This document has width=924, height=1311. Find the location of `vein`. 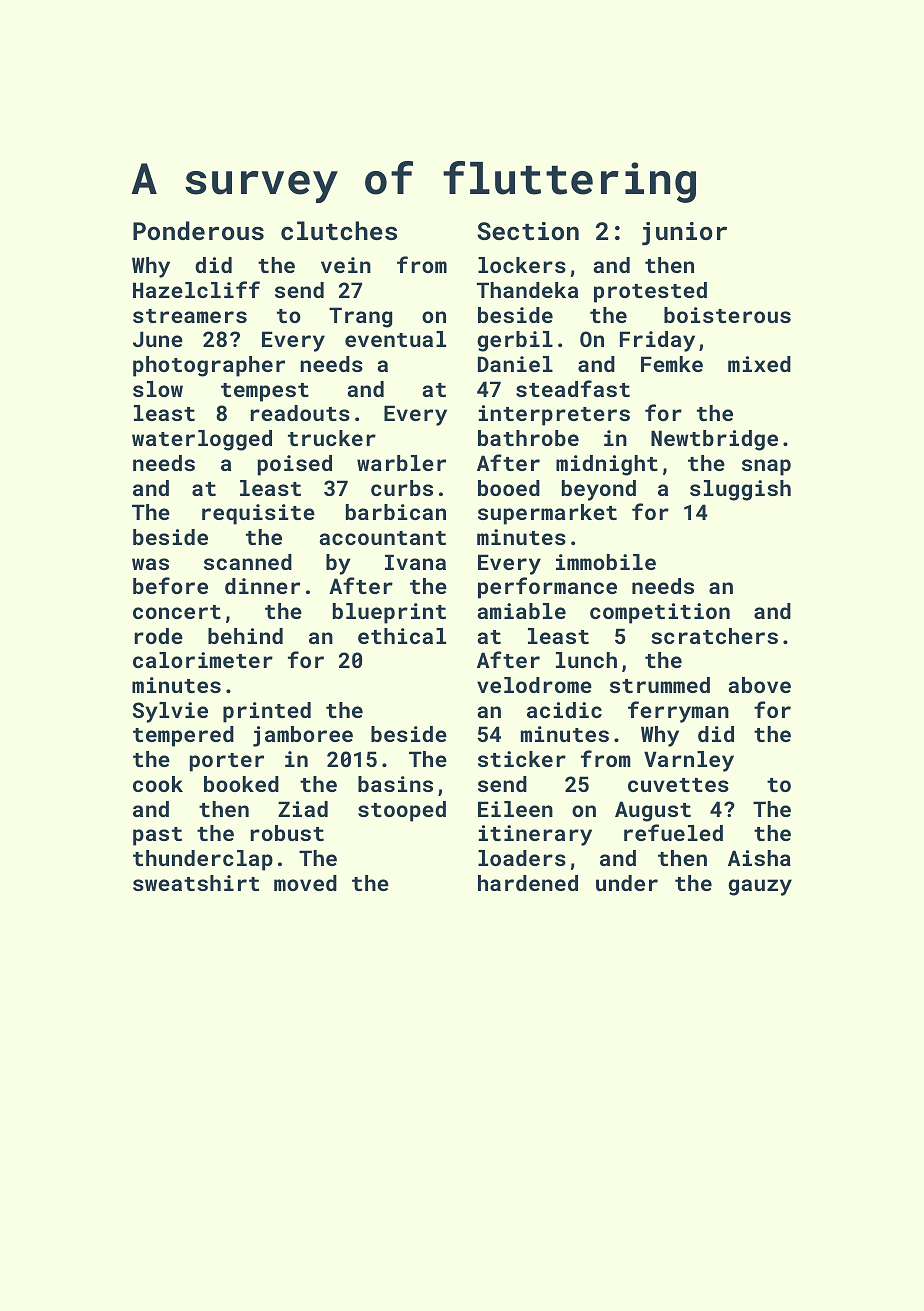

vein is located at coordinates (346, 265).
